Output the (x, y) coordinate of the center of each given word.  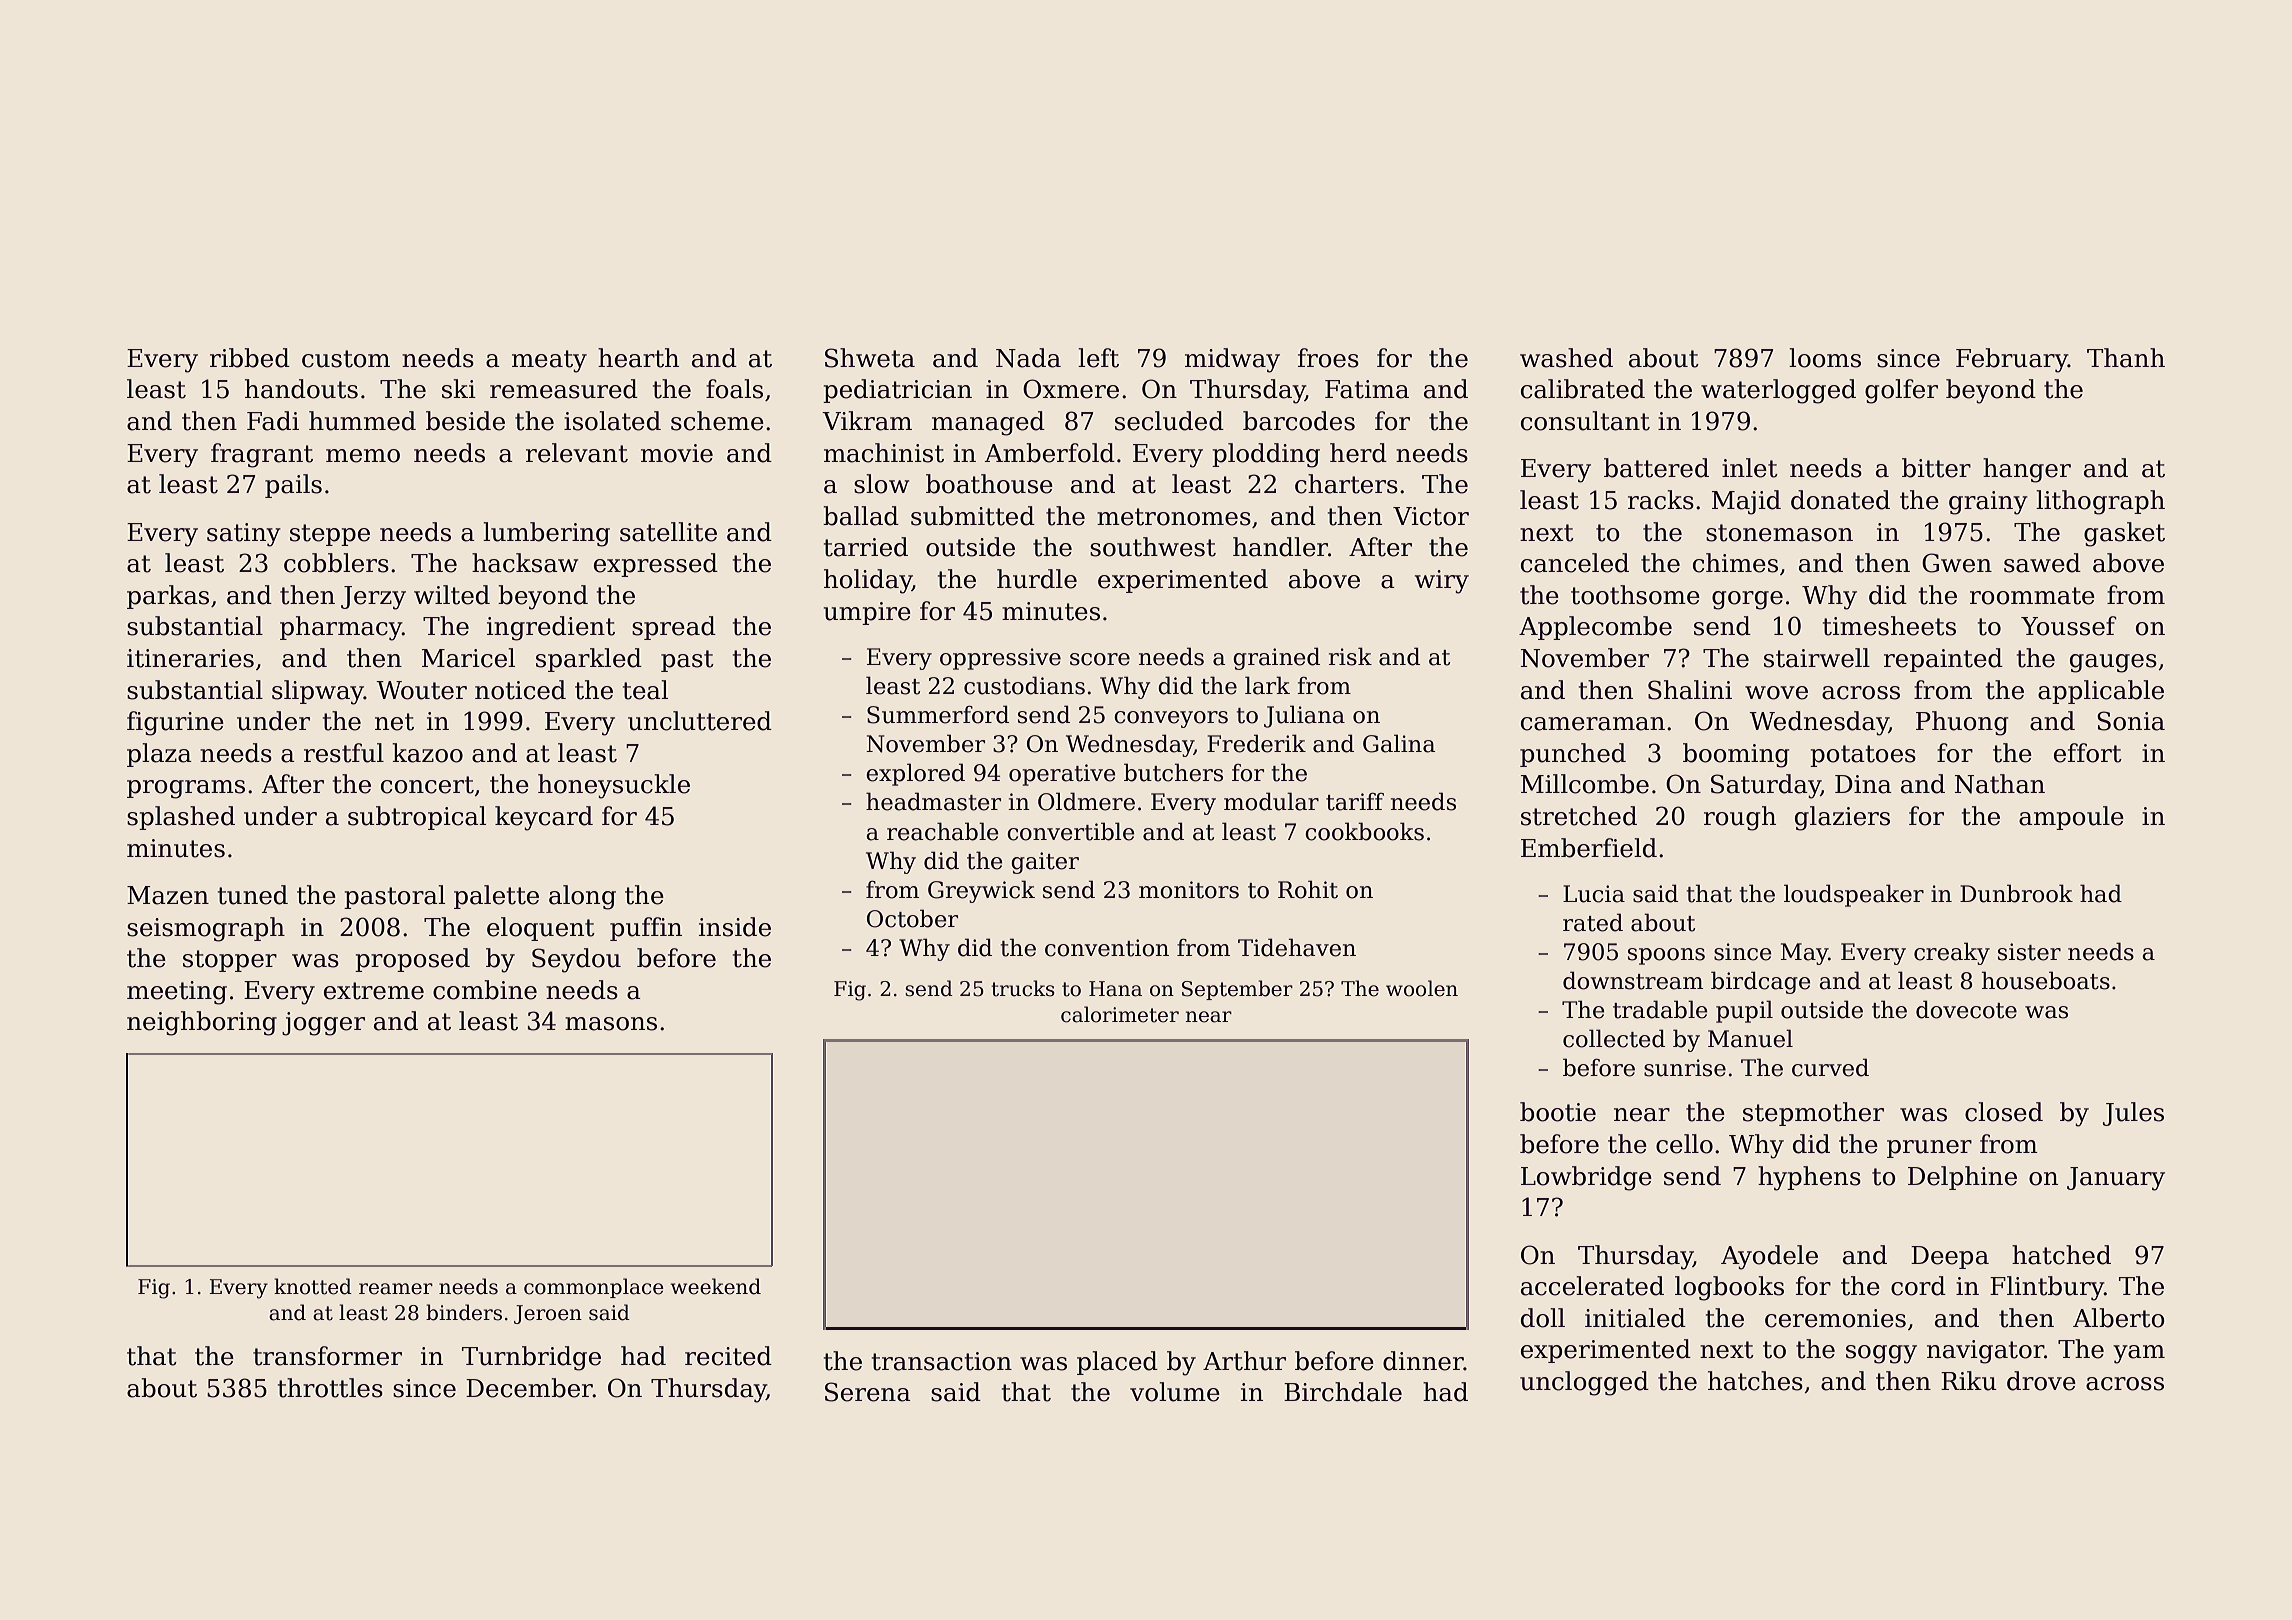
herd (1358, 453)
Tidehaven (1297, 947)
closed (2004, 1112)
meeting (177, 993)
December (529, 1388)
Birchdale (1343, 1392)
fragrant (262, 455)
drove (2041, 1381)
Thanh (2126, 358)
